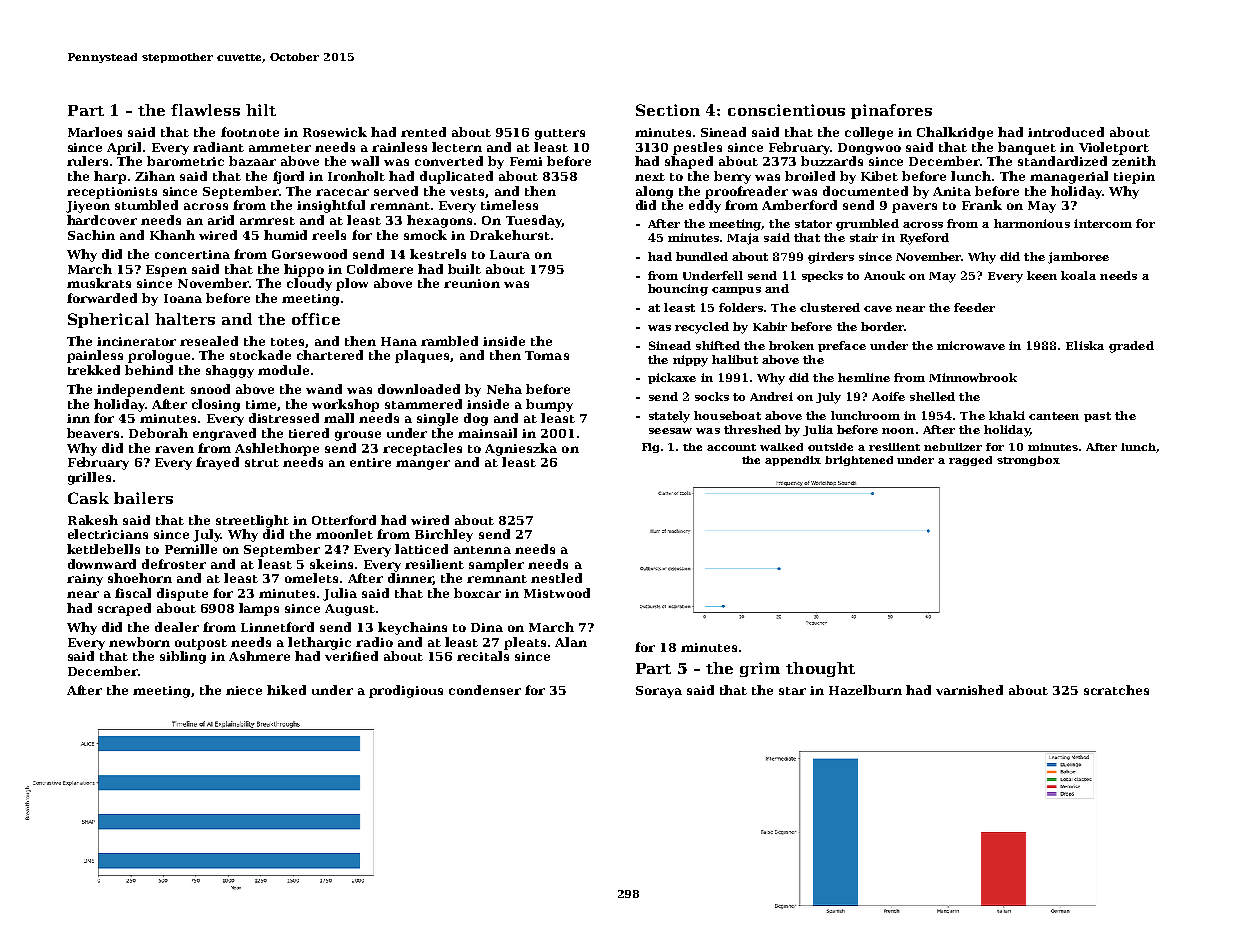 This image has height=952, width=1233. Describe the element at coordinates (112, 193) in the image. I see `receptionists` at that location.
